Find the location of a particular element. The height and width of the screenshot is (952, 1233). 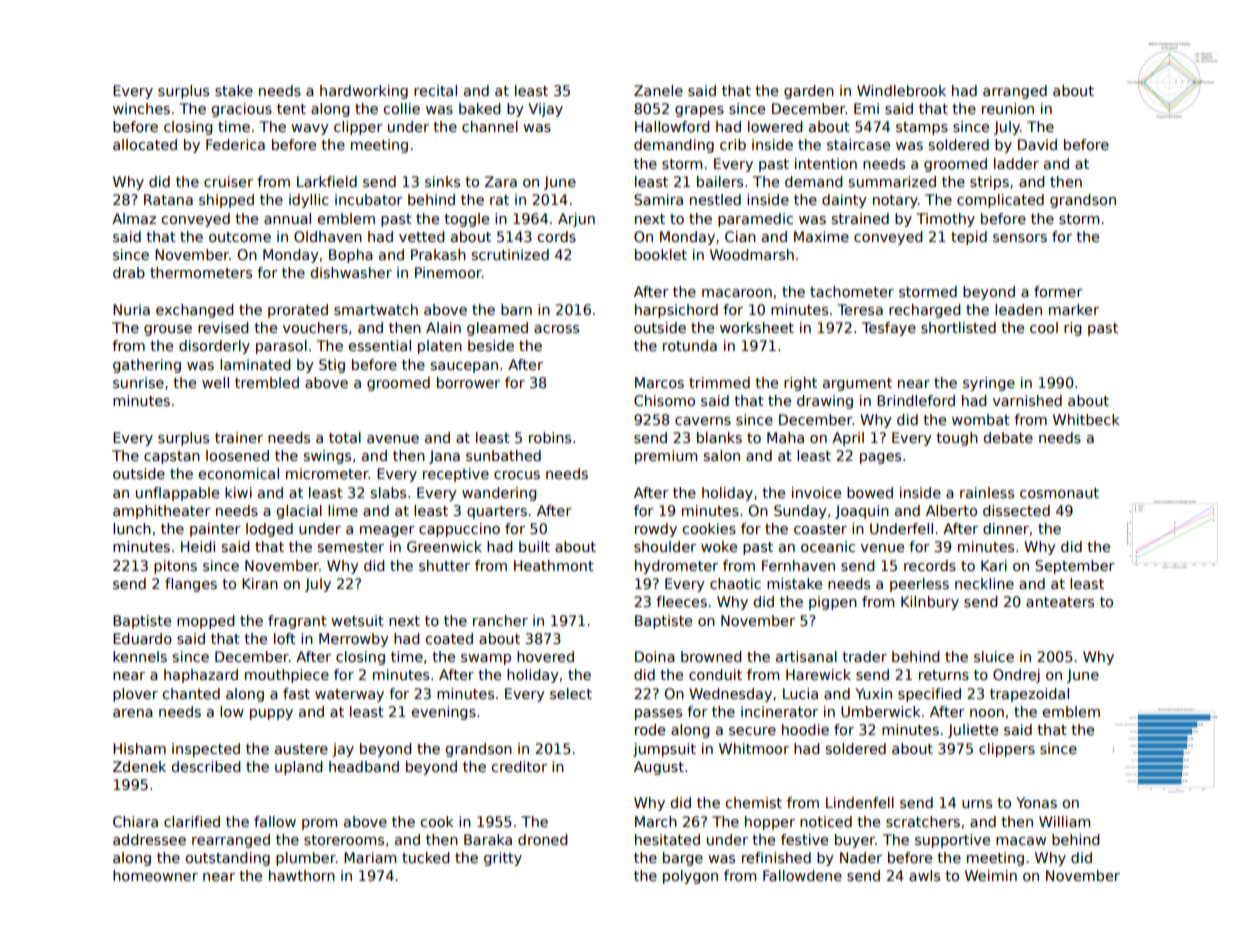

Samira is located at coordinates (658, 199).
